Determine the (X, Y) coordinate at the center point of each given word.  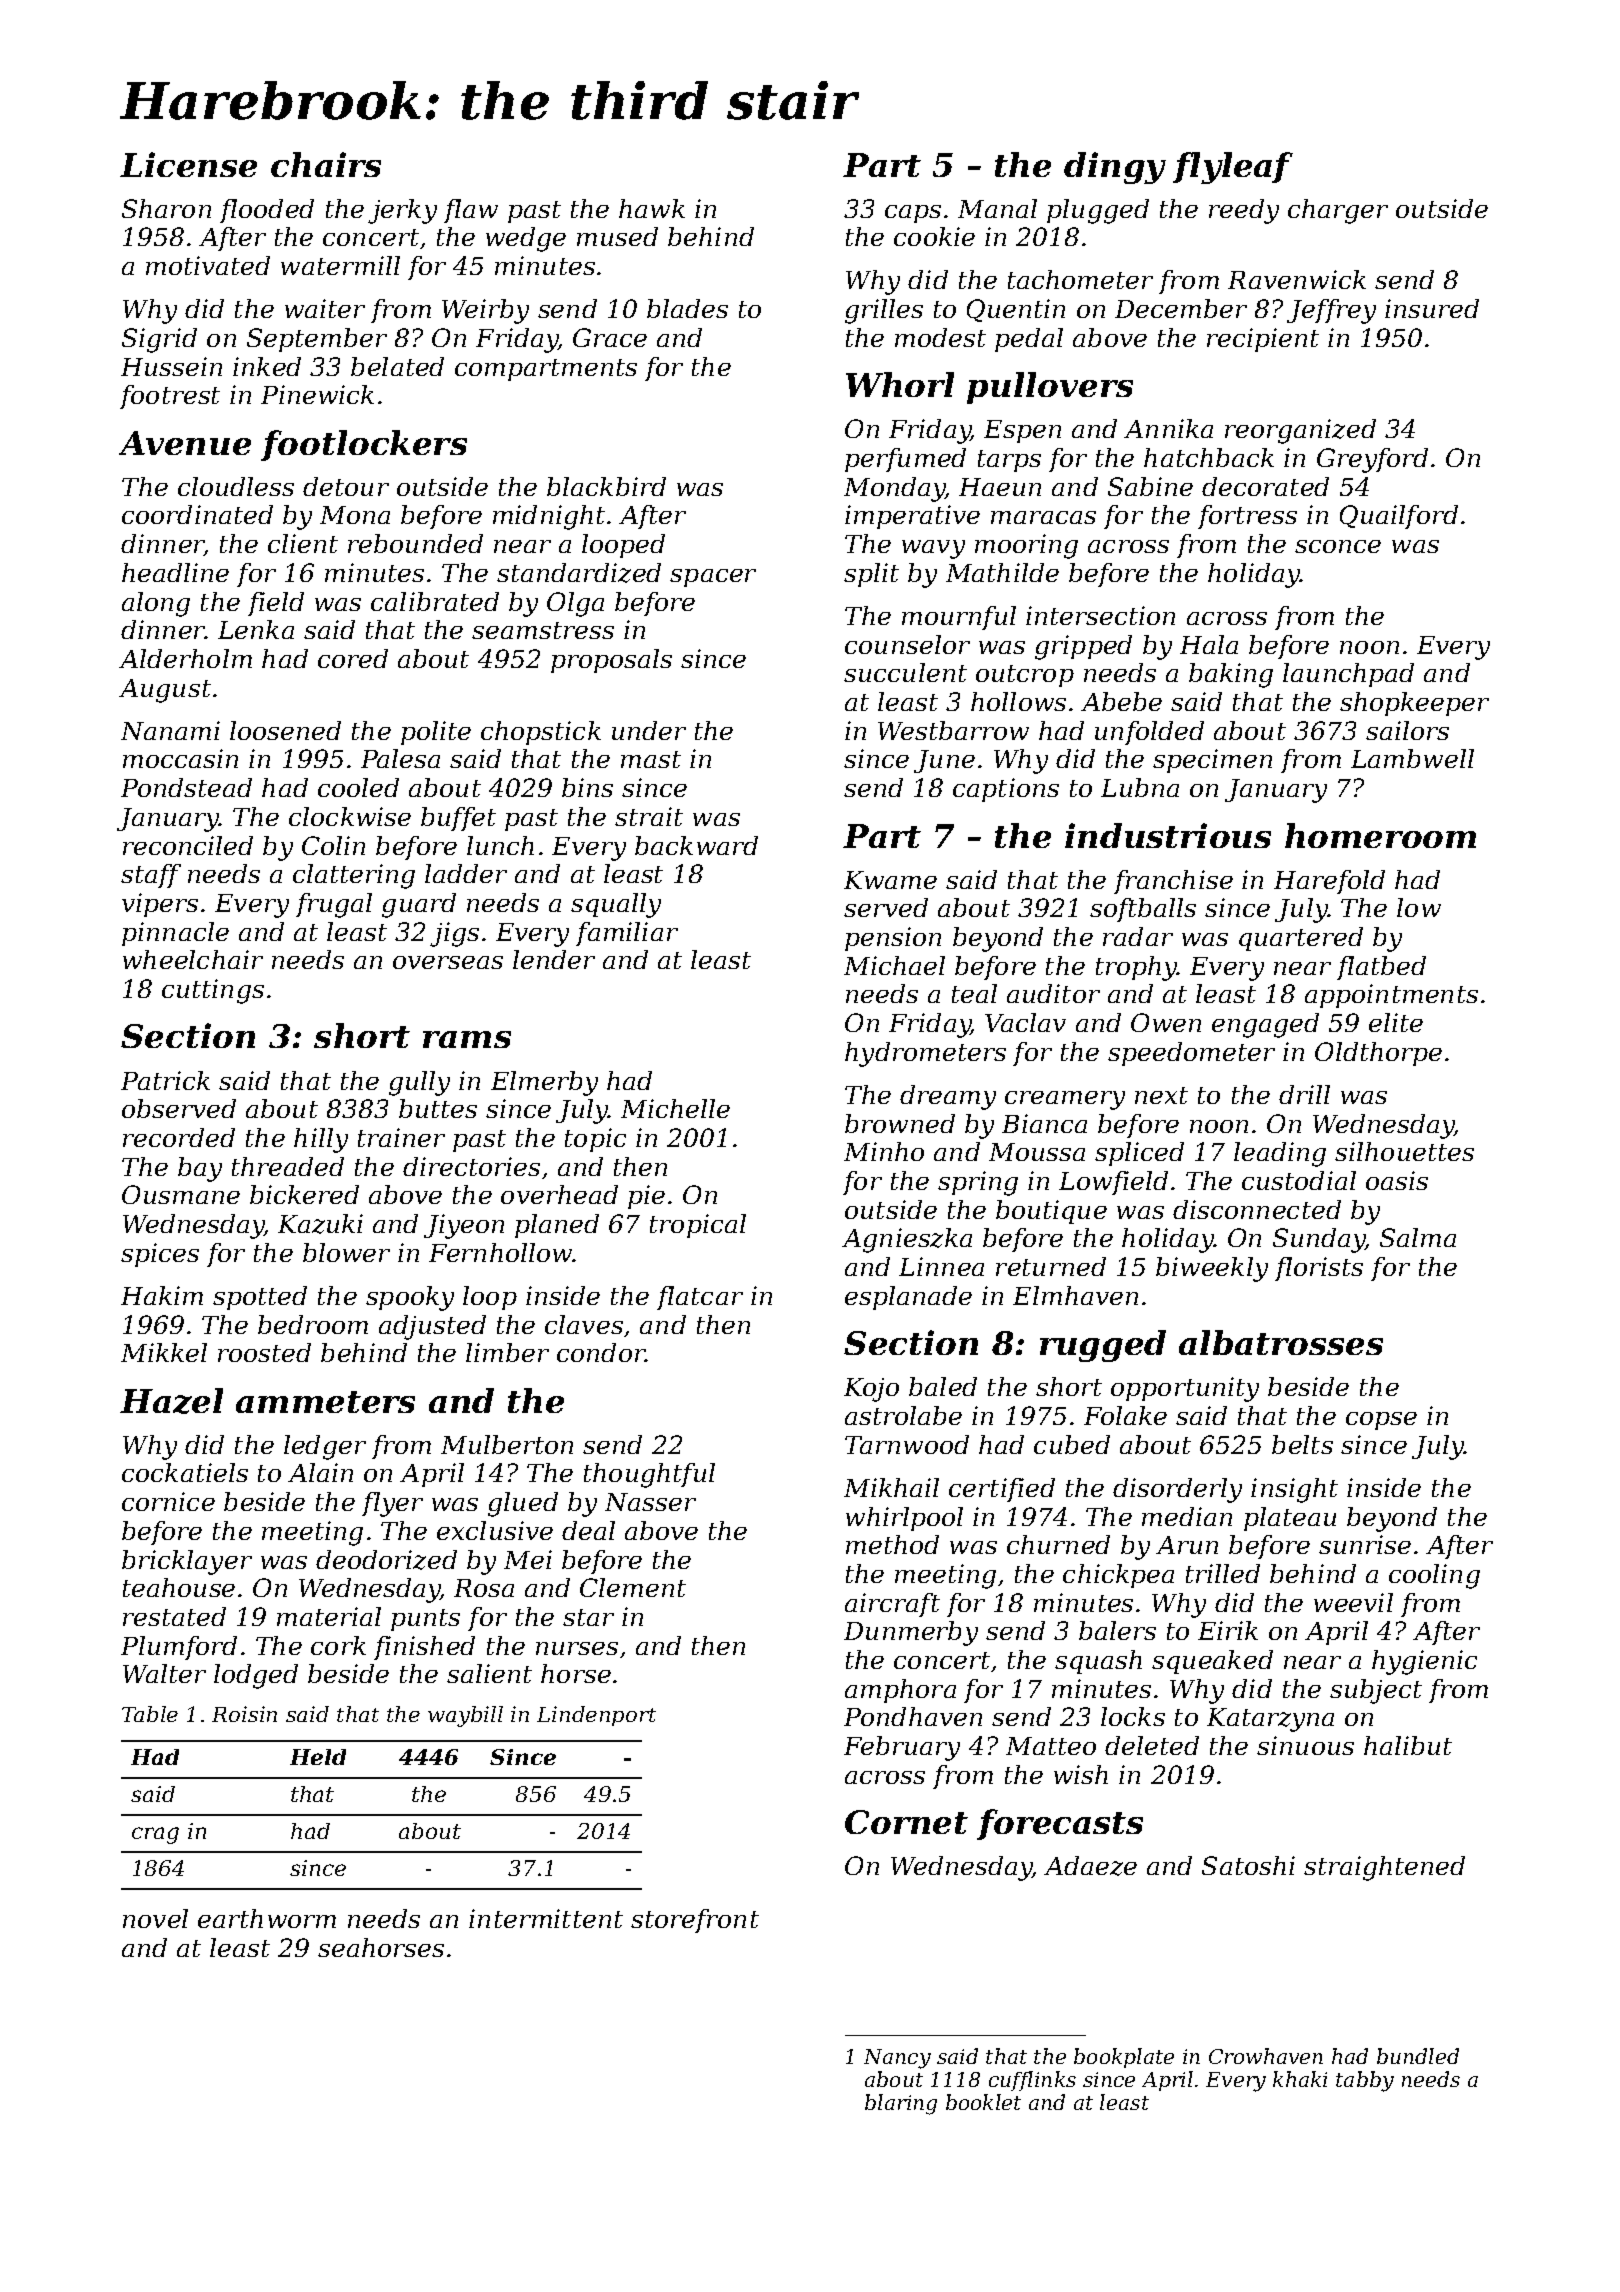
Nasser (650, 1502)
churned (1058, 1544)
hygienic (1424, 1662)
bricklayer (187, 1562)
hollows (1018, 701)
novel (155, 1918)
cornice (168, 1501)
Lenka (256, 629)
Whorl (900, 384)
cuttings (213, 991)
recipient (1263, 340)
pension (893, 939)
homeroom (1380, 835)
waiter (325, 308)
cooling (1434, 1576)
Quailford (1399, 517)
